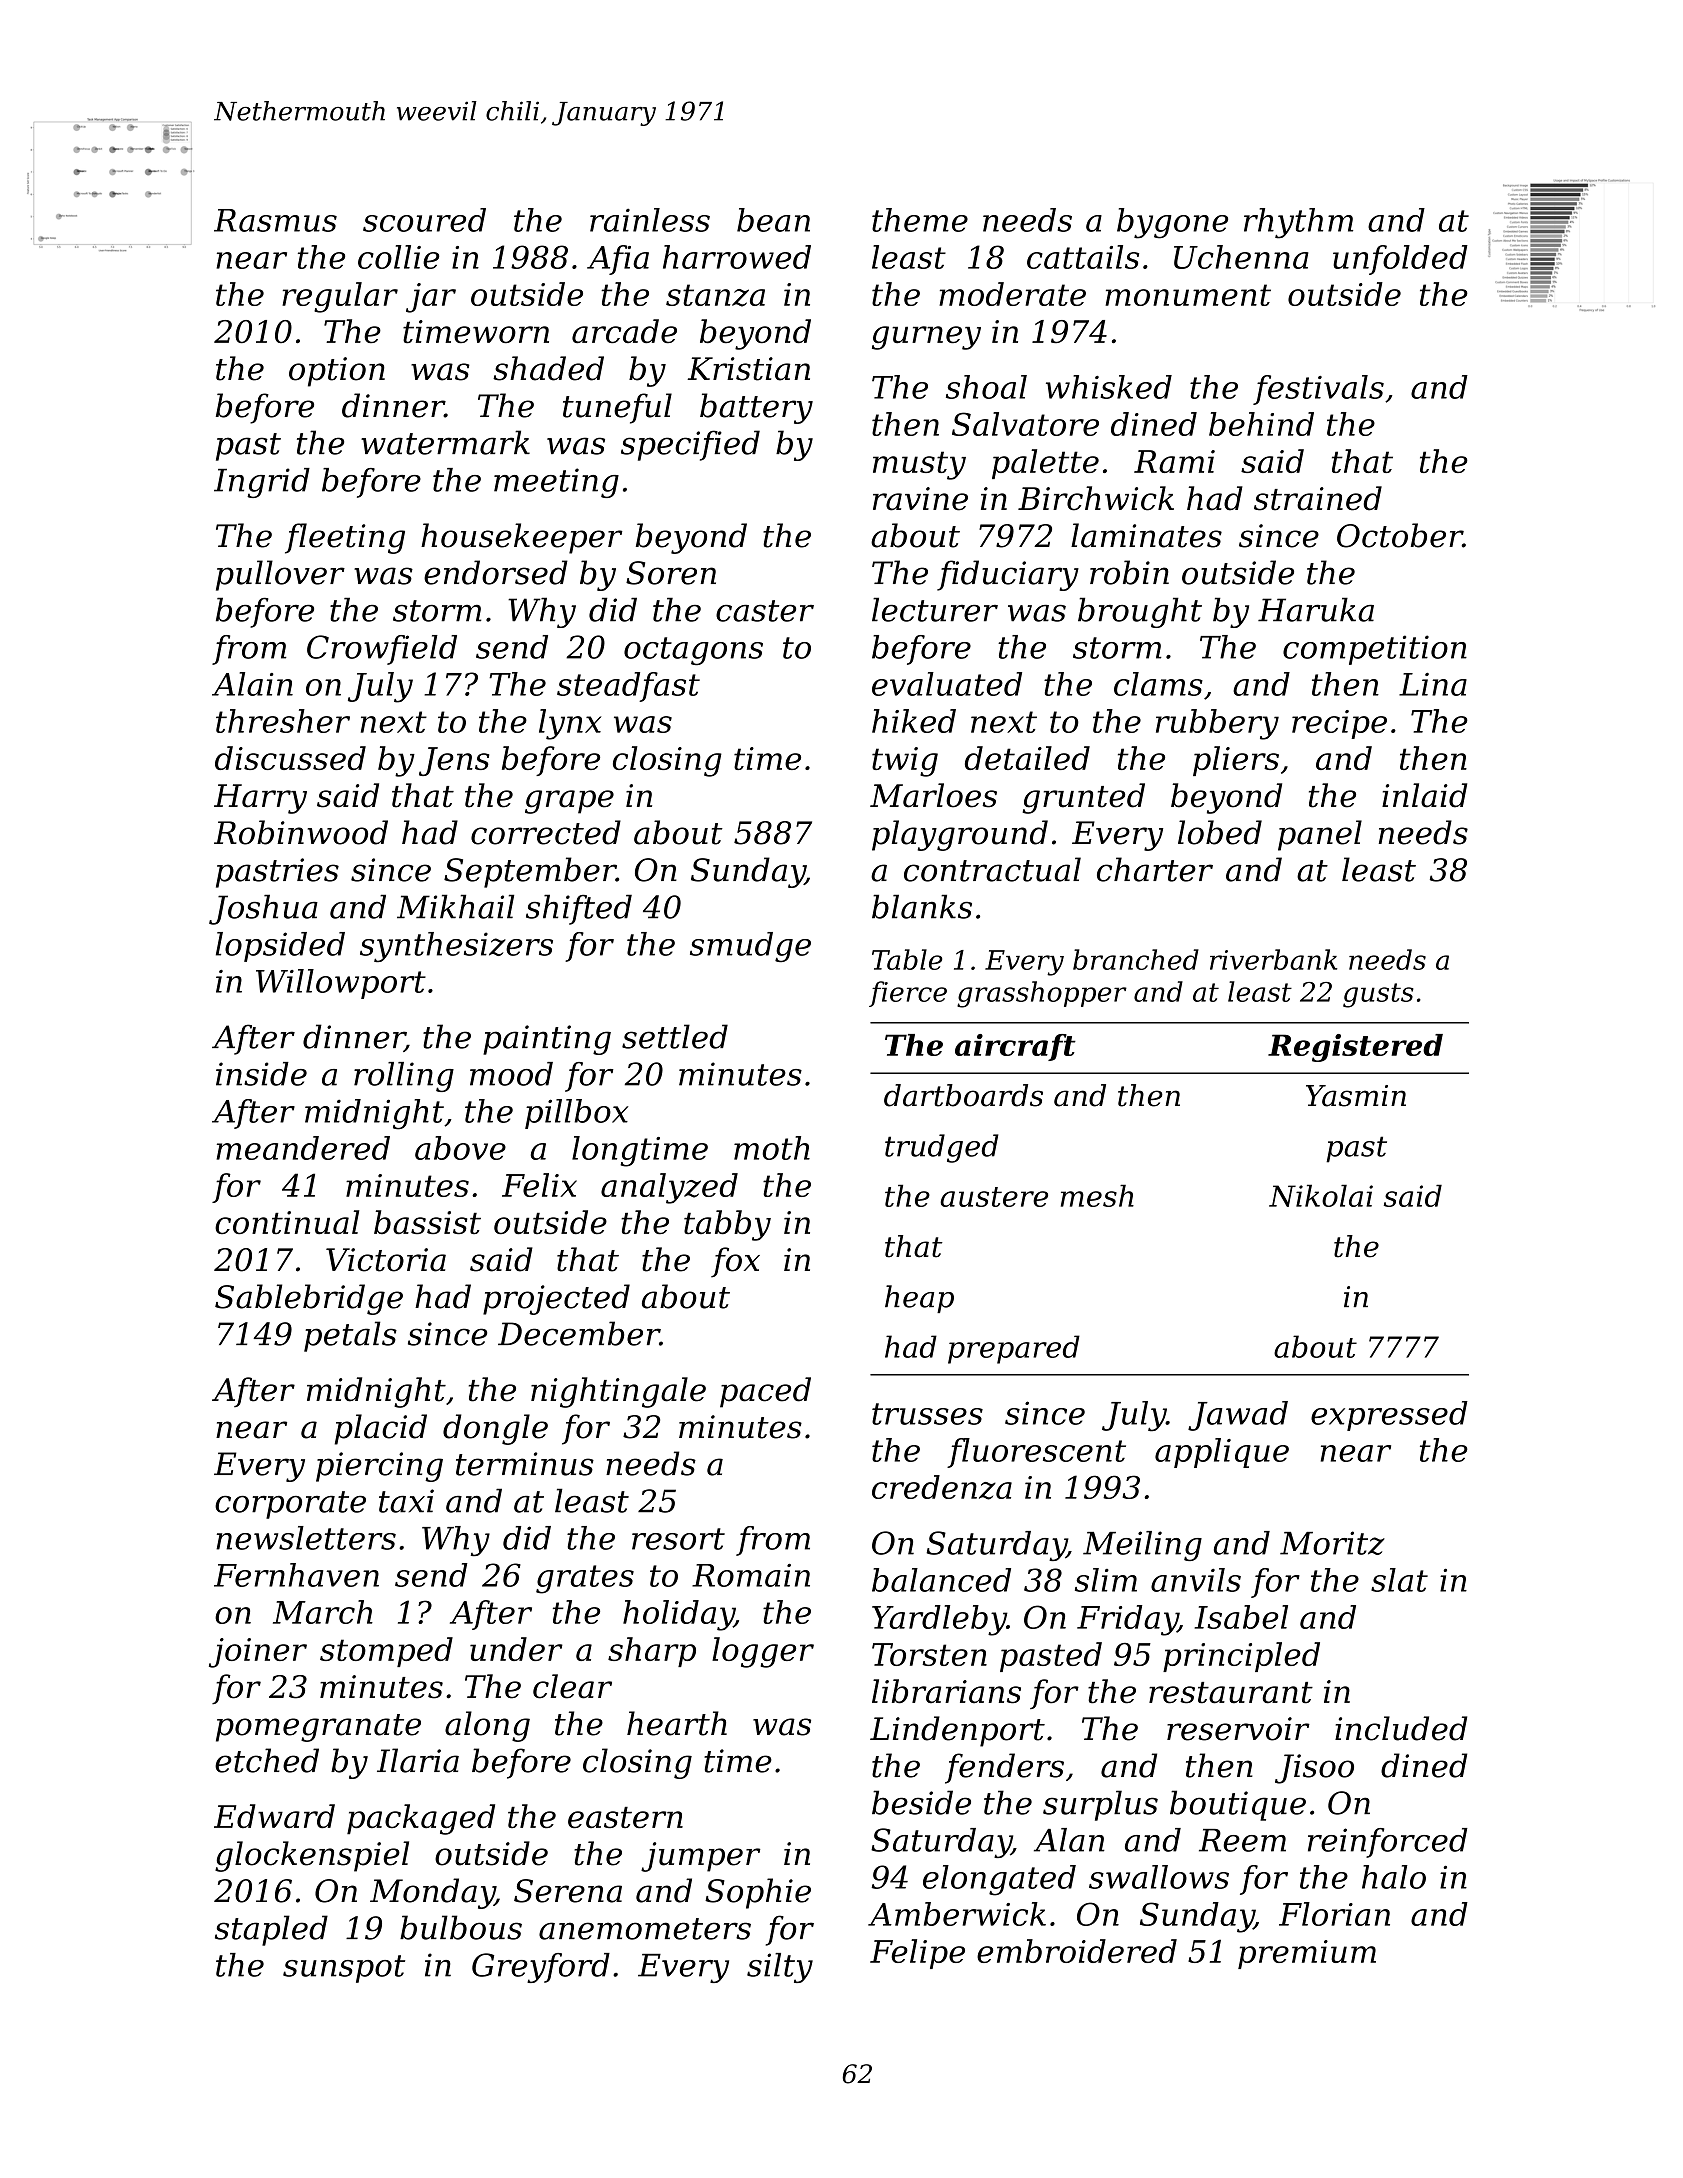  What do you see at coordinates (1242, 1840) in the page?
I see `Reem` at bounding box center [1242, 1840].
